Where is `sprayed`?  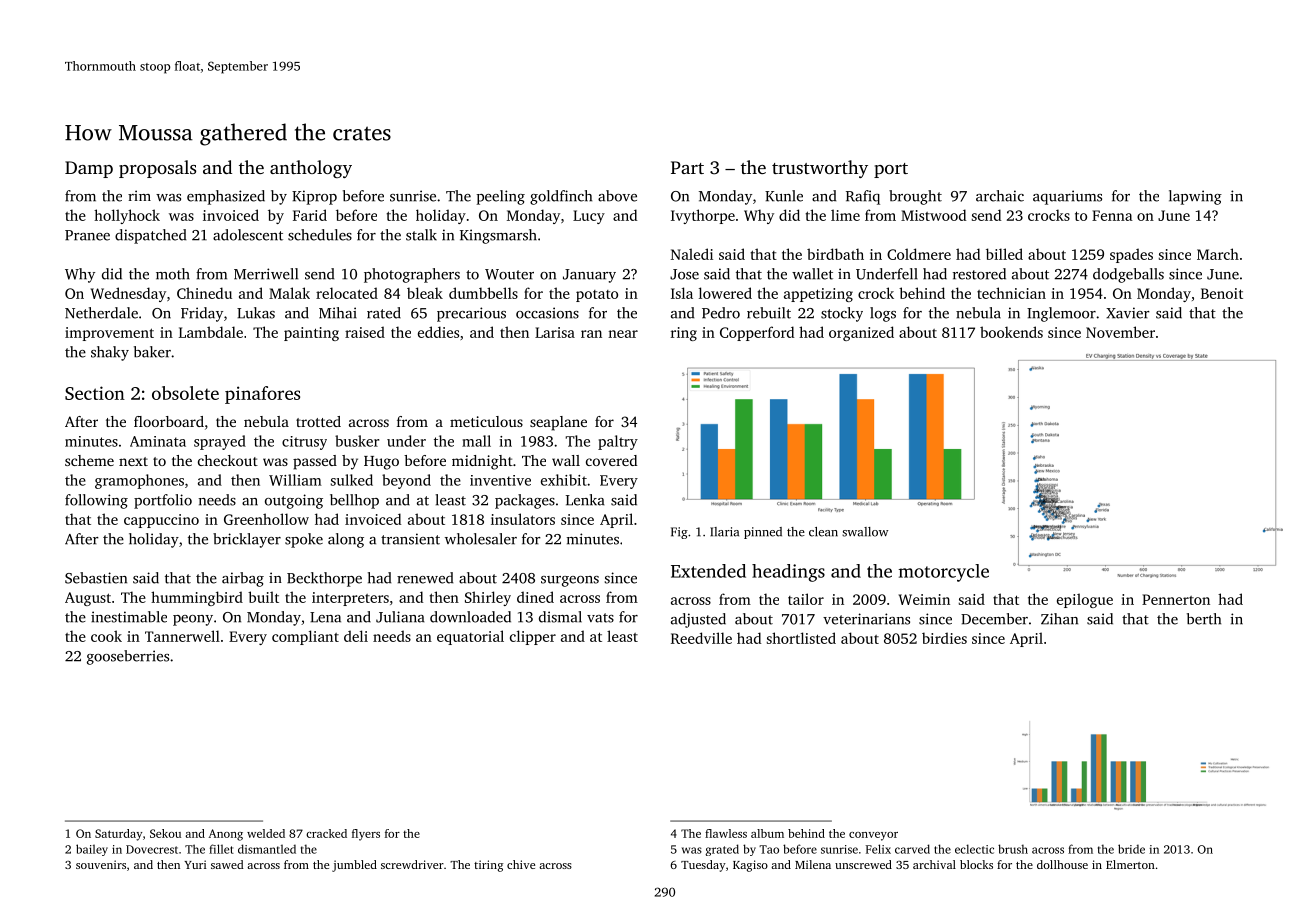 sprayed is located at coordinates (220, 442).
